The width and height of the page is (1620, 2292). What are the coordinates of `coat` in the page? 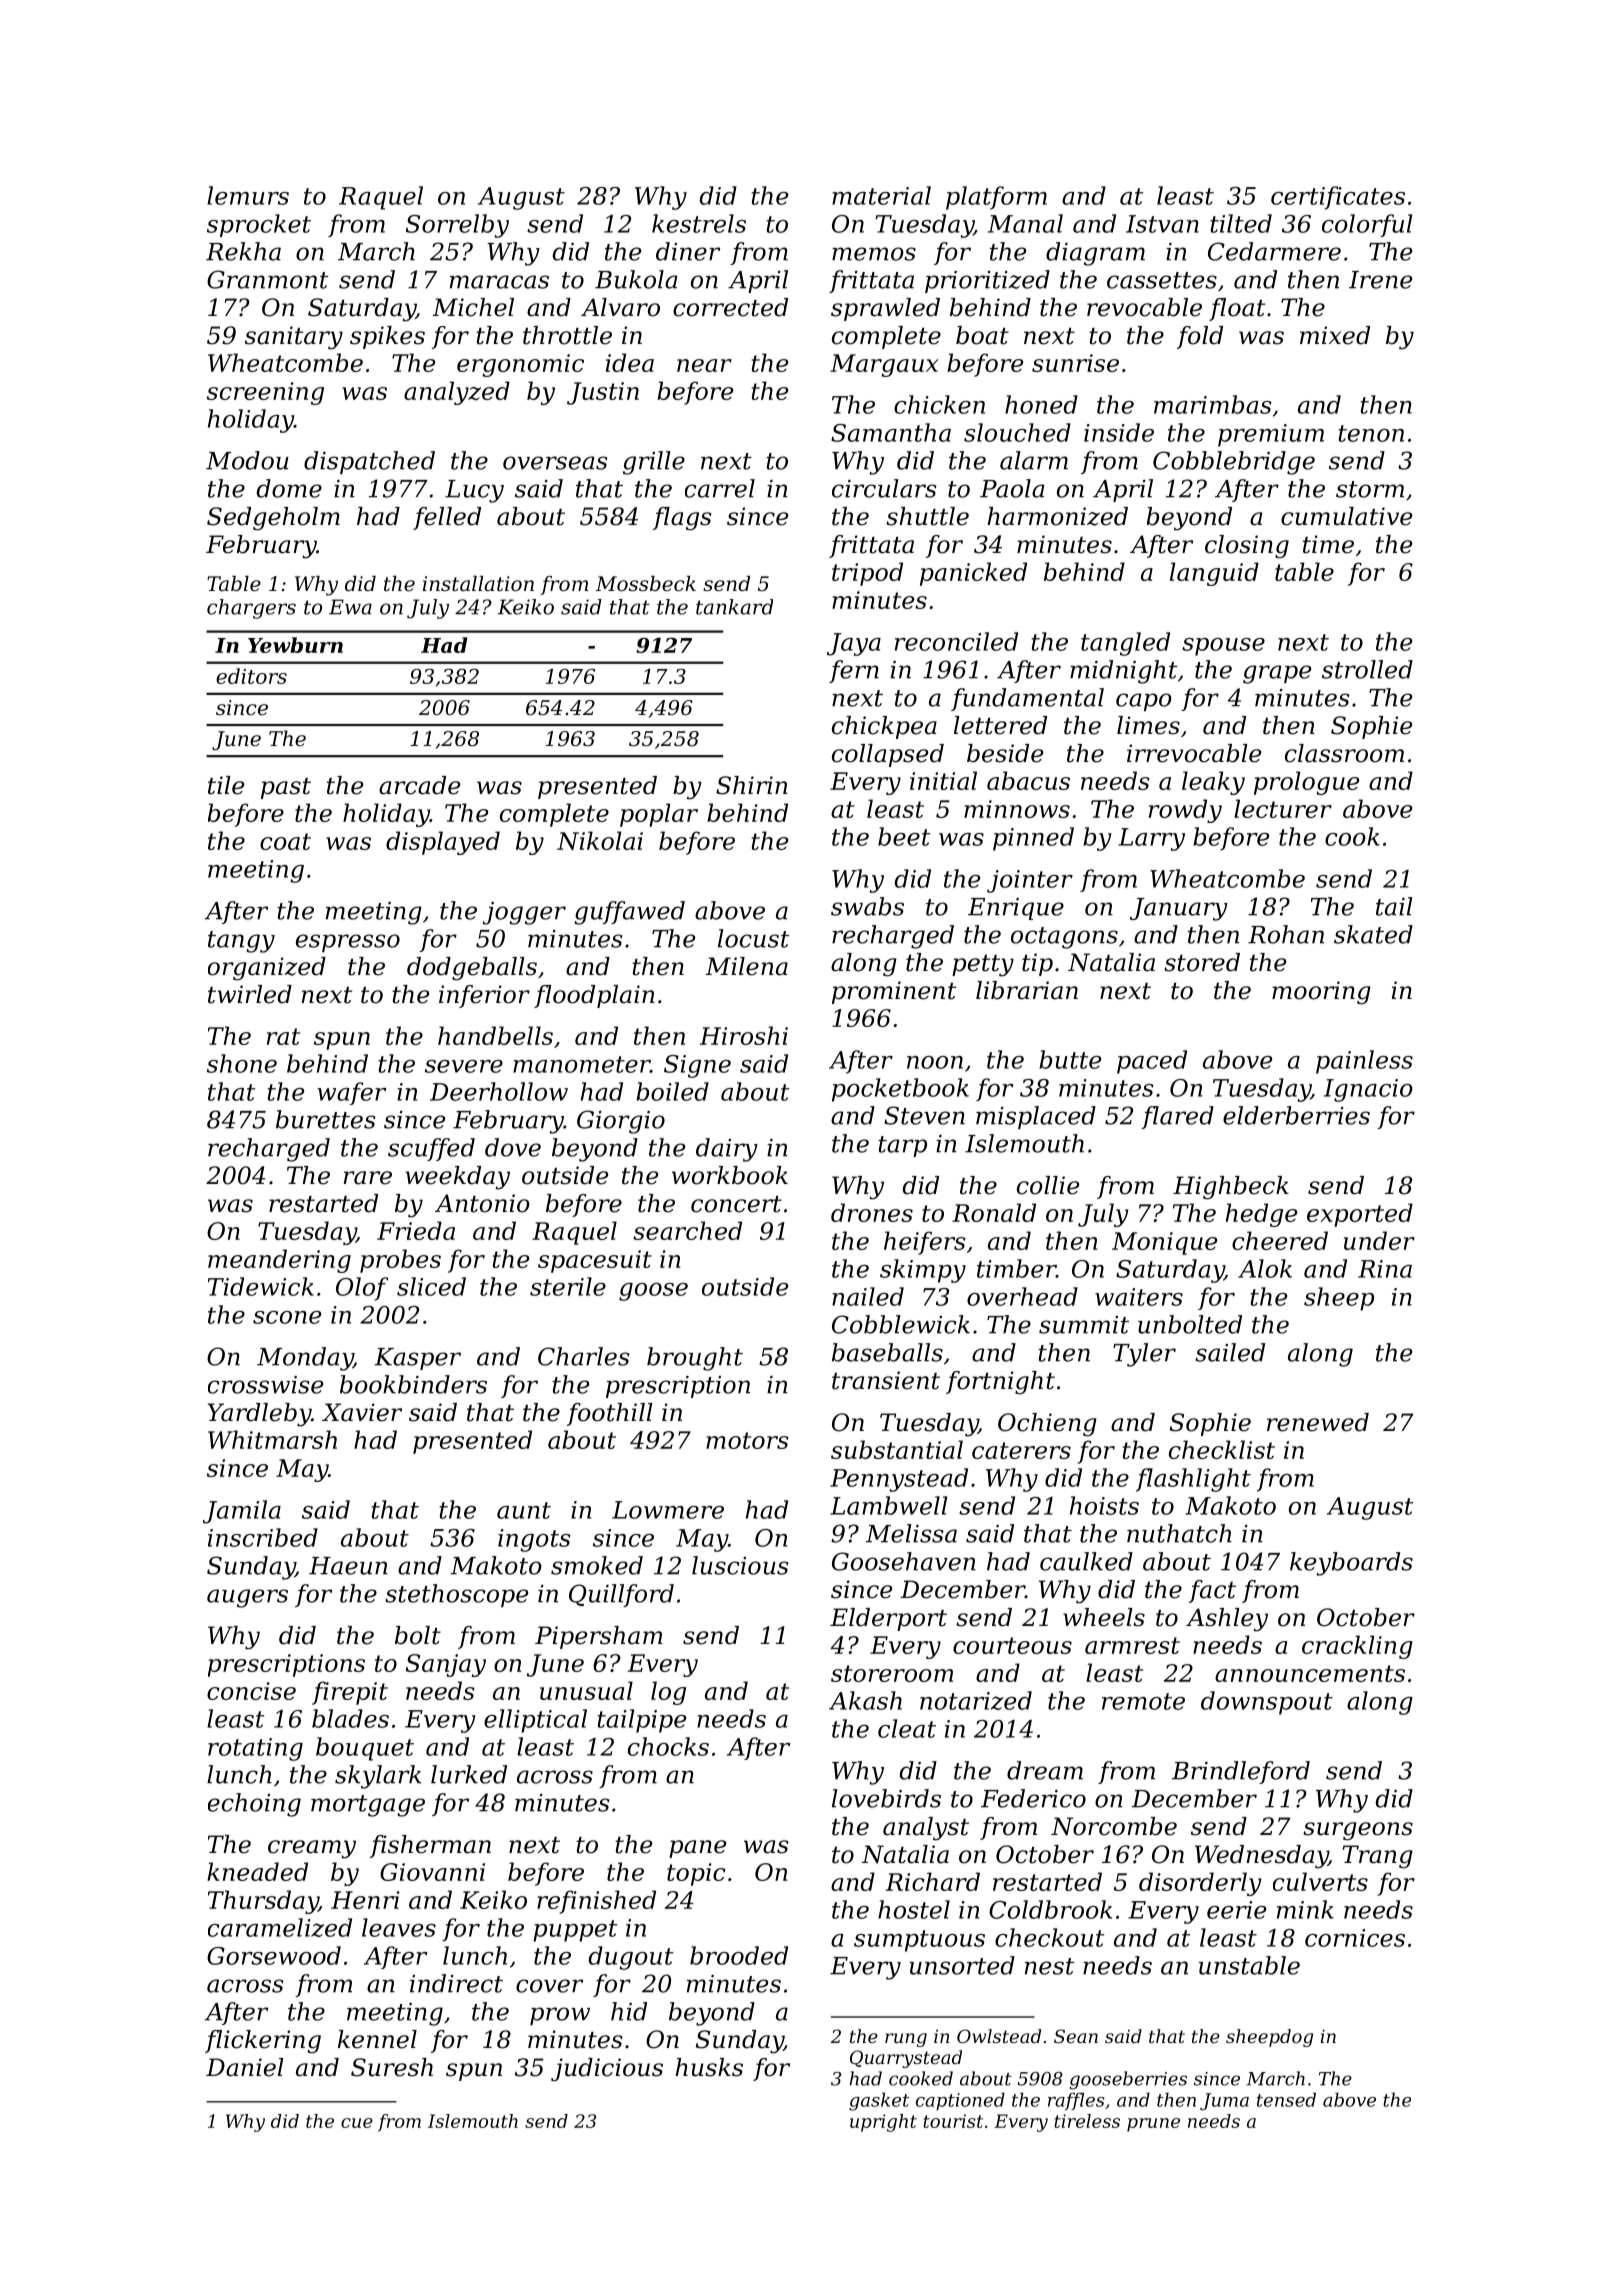 It's located at (285, 841).
